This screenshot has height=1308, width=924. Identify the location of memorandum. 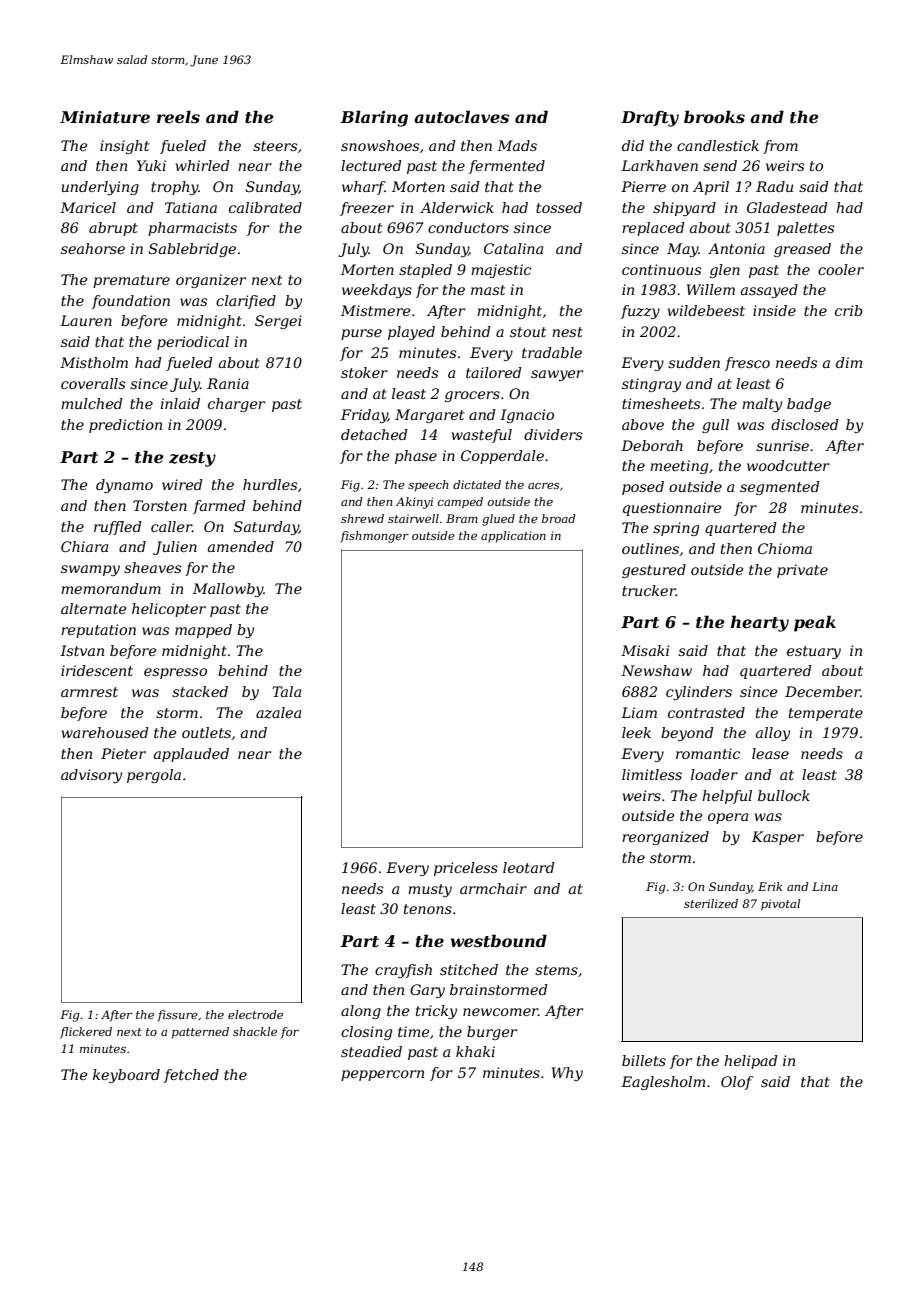
(111, 588).
